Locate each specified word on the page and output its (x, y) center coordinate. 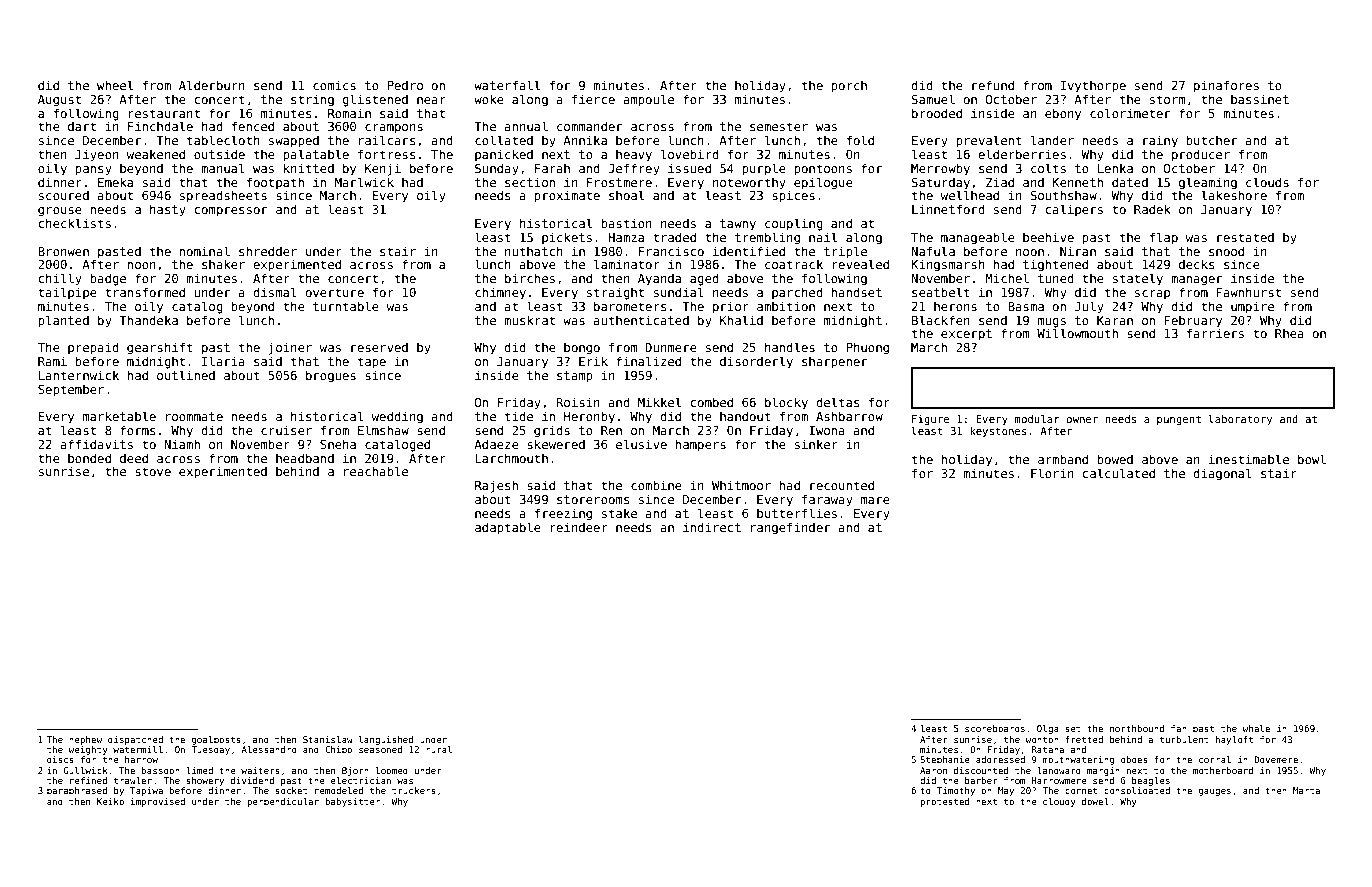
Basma (1026, 306)
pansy (93, 171)
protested (945, 802)
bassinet (1260, 99)
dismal (275, 292)
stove (153, 471)
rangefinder (790, 528)
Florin (1052, 473)
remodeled (339, 790)
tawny (738, 225)
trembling (767, 238)
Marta (1306, 790)
